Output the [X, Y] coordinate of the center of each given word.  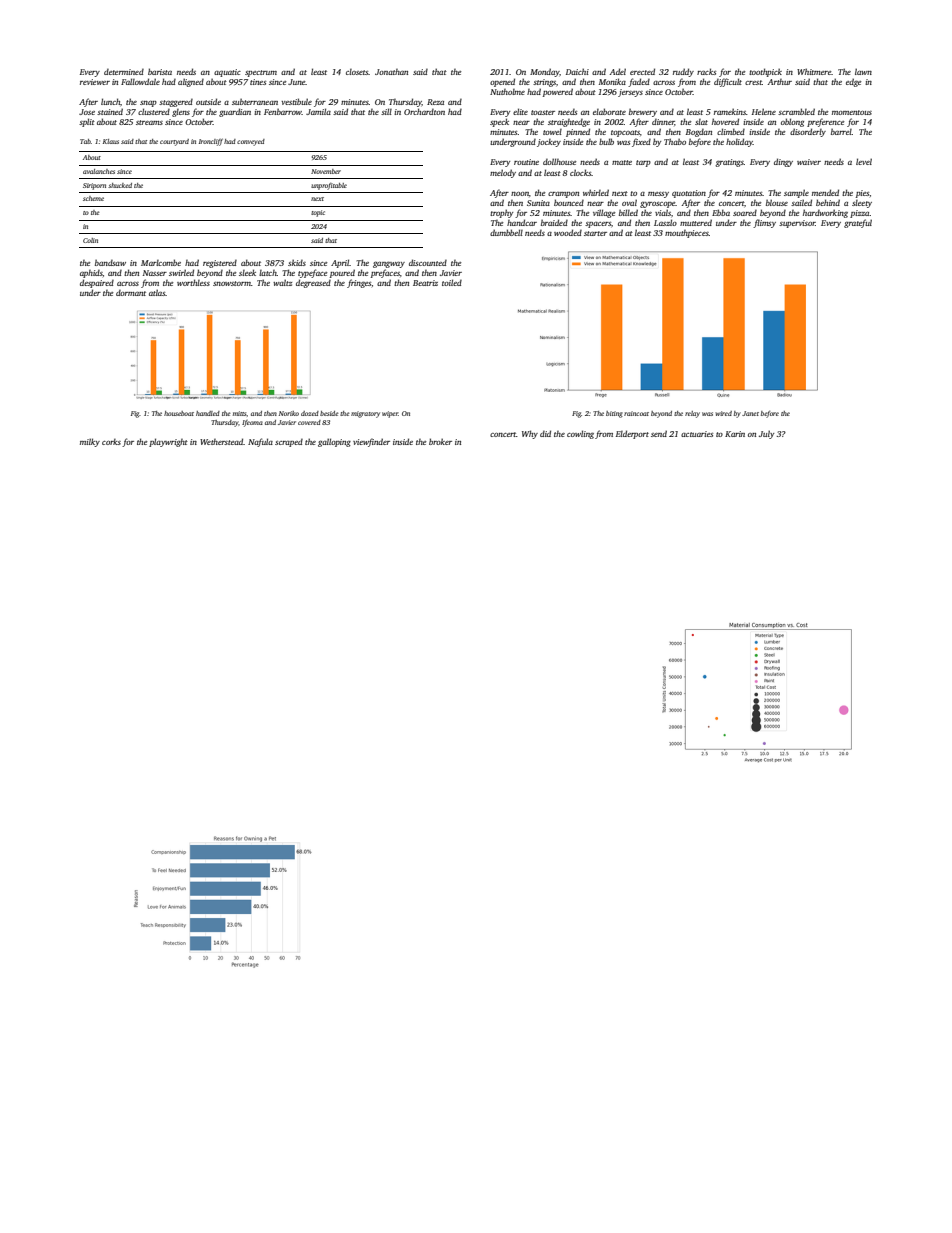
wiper [390, 414]
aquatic [227, 73]
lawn [863, 71]
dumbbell [506, 232]
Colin [90, 240]
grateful [858, 223]
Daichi [577, 71]
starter [595, 233]
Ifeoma [252, 423]
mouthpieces [687, 234]
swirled [181, 272]
